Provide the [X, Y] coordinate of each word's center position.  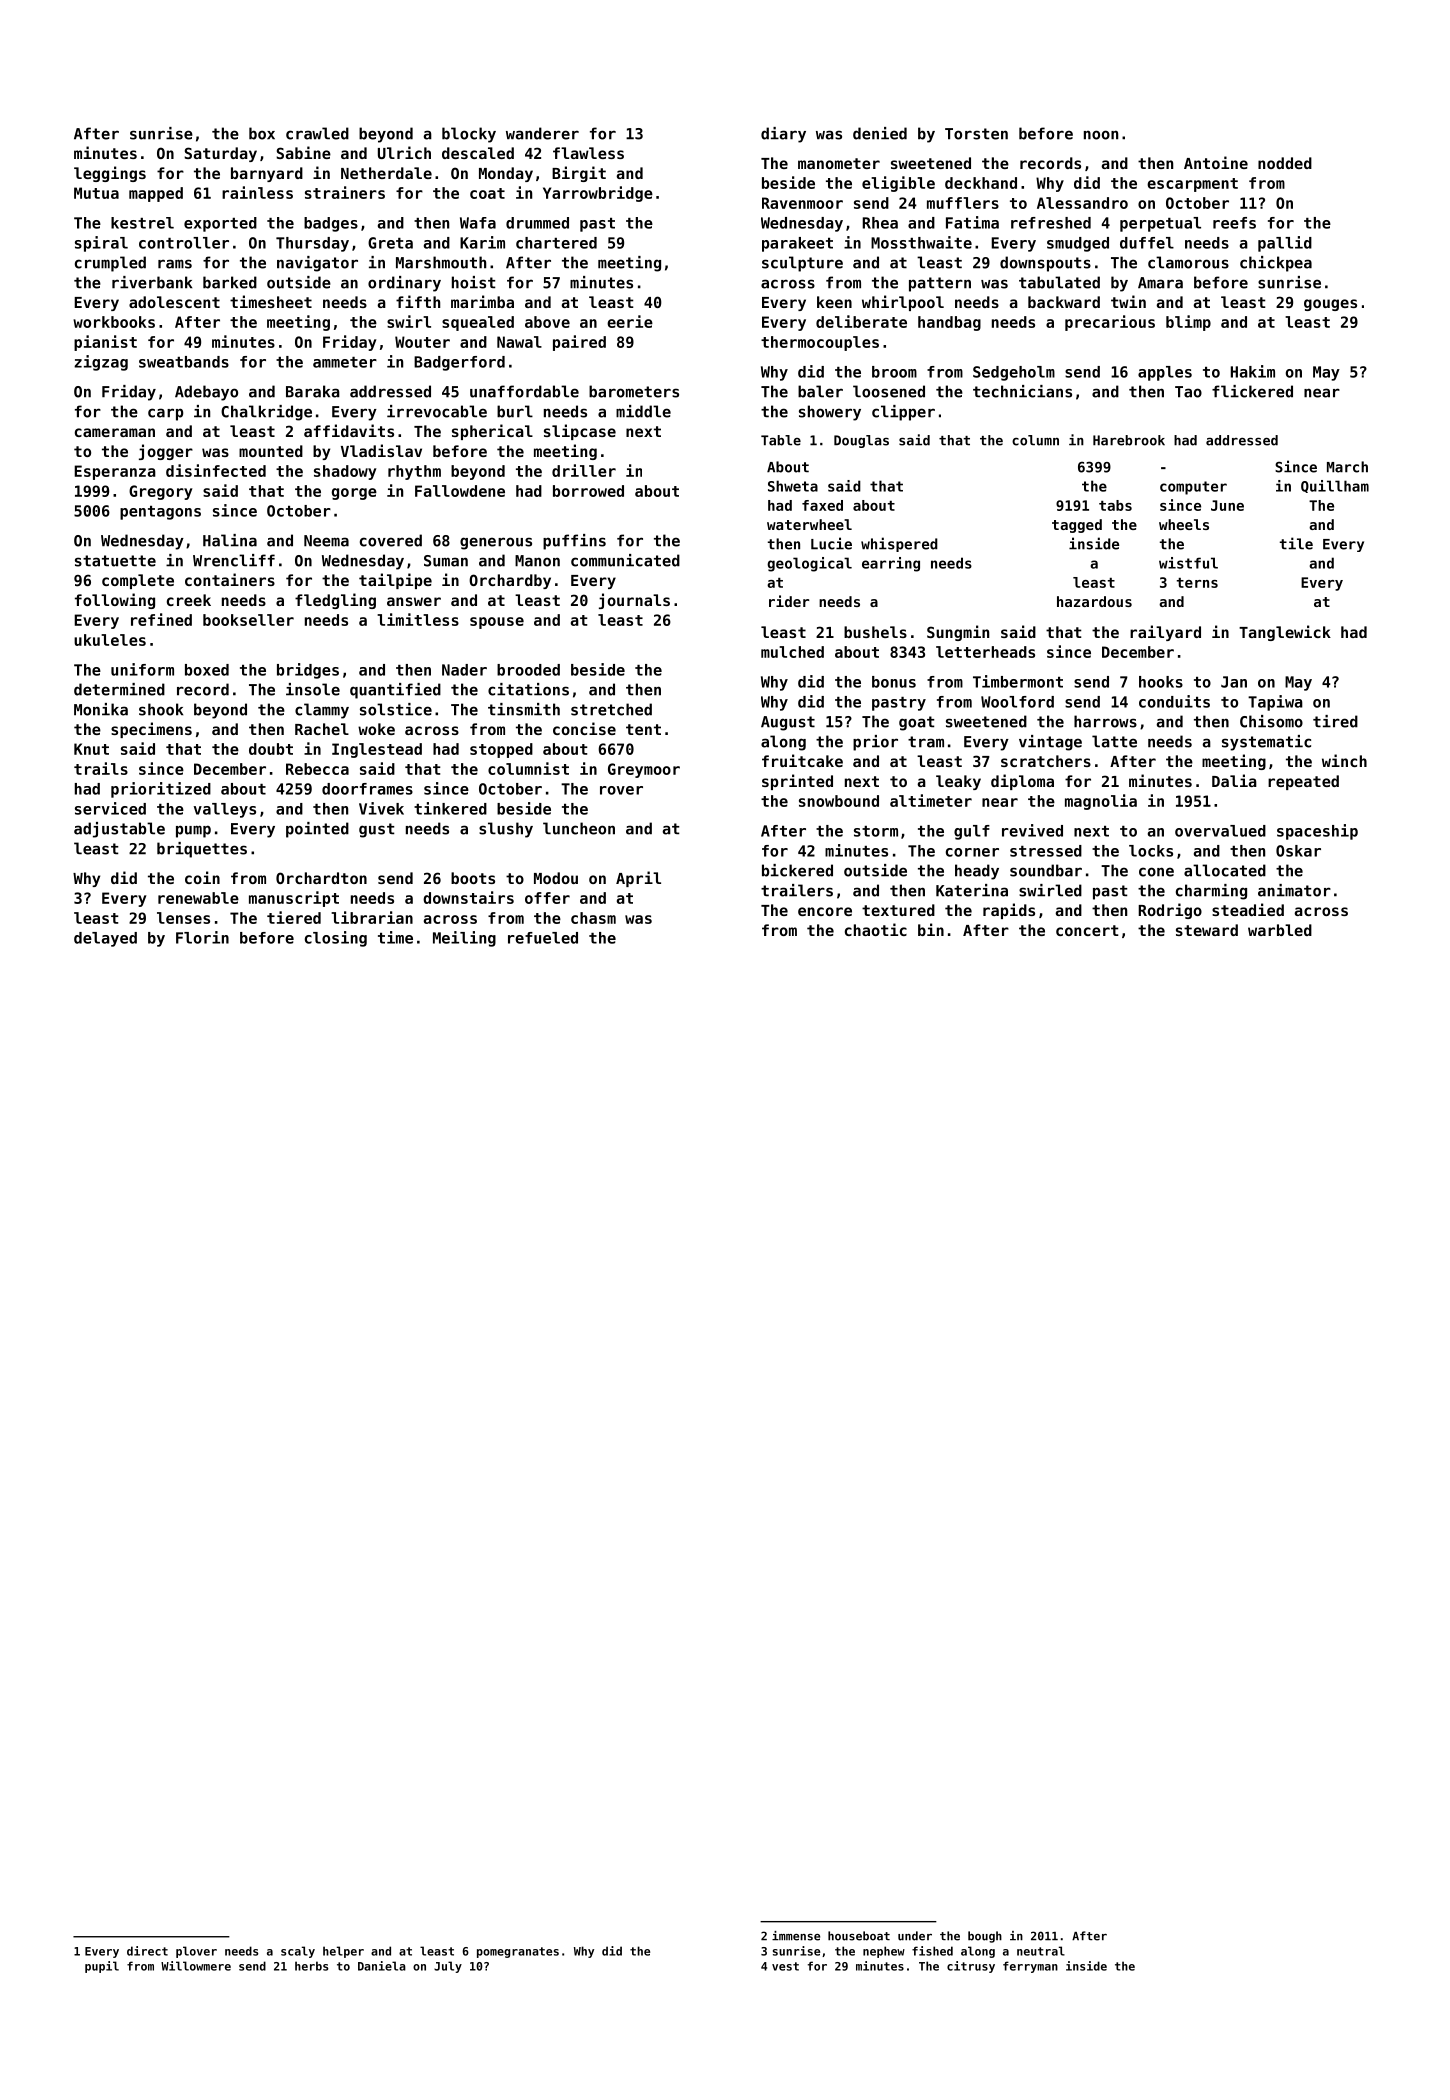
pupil [102, 1967]
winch [1344, 760]
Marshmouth [441, 262]
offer [547, 898]
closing [336, 939]
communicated [625, 560]
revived [1032, 830]
